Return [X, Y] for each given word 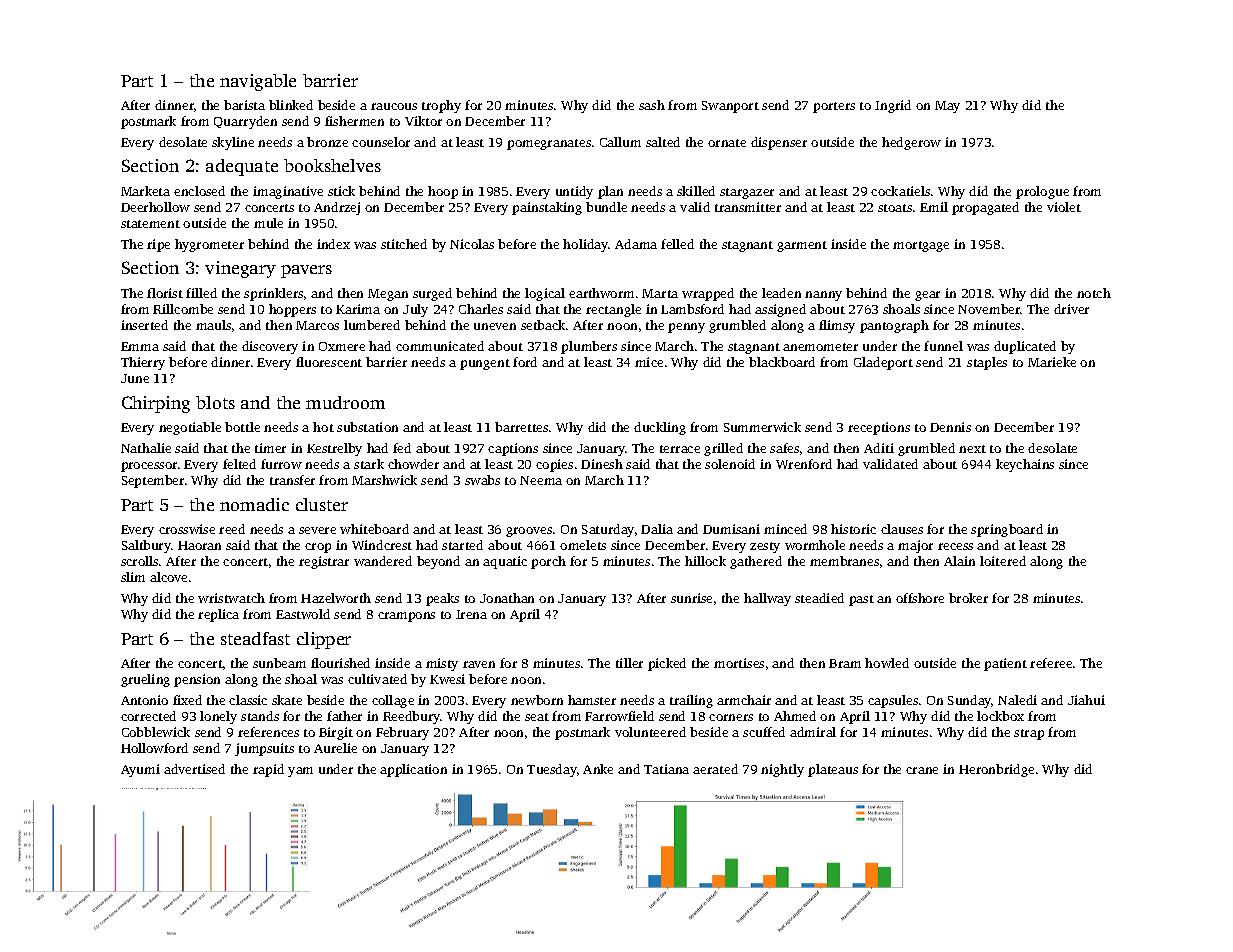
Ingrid [893, 106]
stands [260, 716]
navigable [258, 82]
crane [922, 770]
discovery [270, 347]
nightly [782, 770]
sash [652, 105]
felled [677, 244]
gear [927, 296]
